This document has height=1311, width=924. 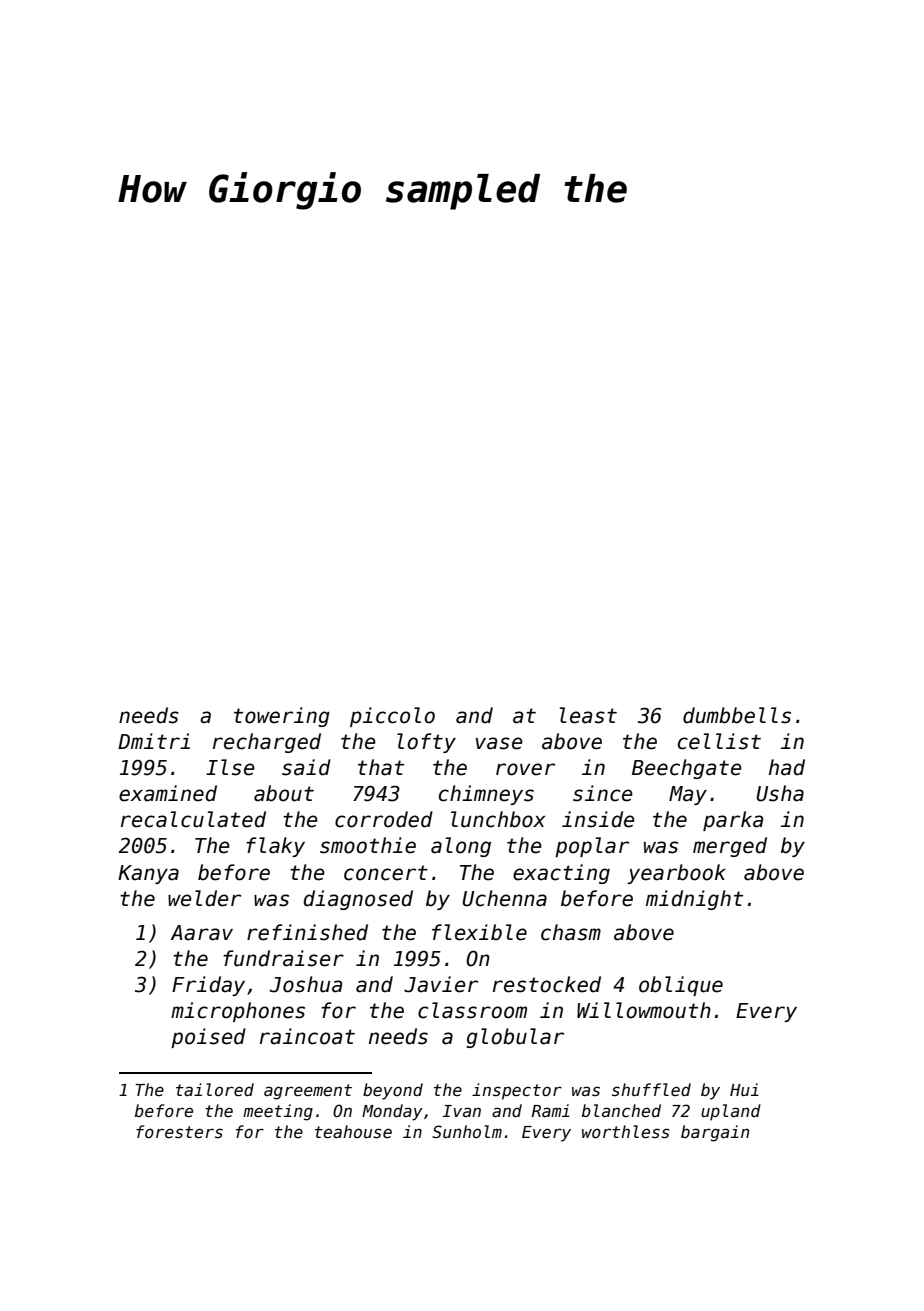 What do you see at coordinates (393, 1091) in the document?
I see `beyond` at bounding box center [393, 1091].
